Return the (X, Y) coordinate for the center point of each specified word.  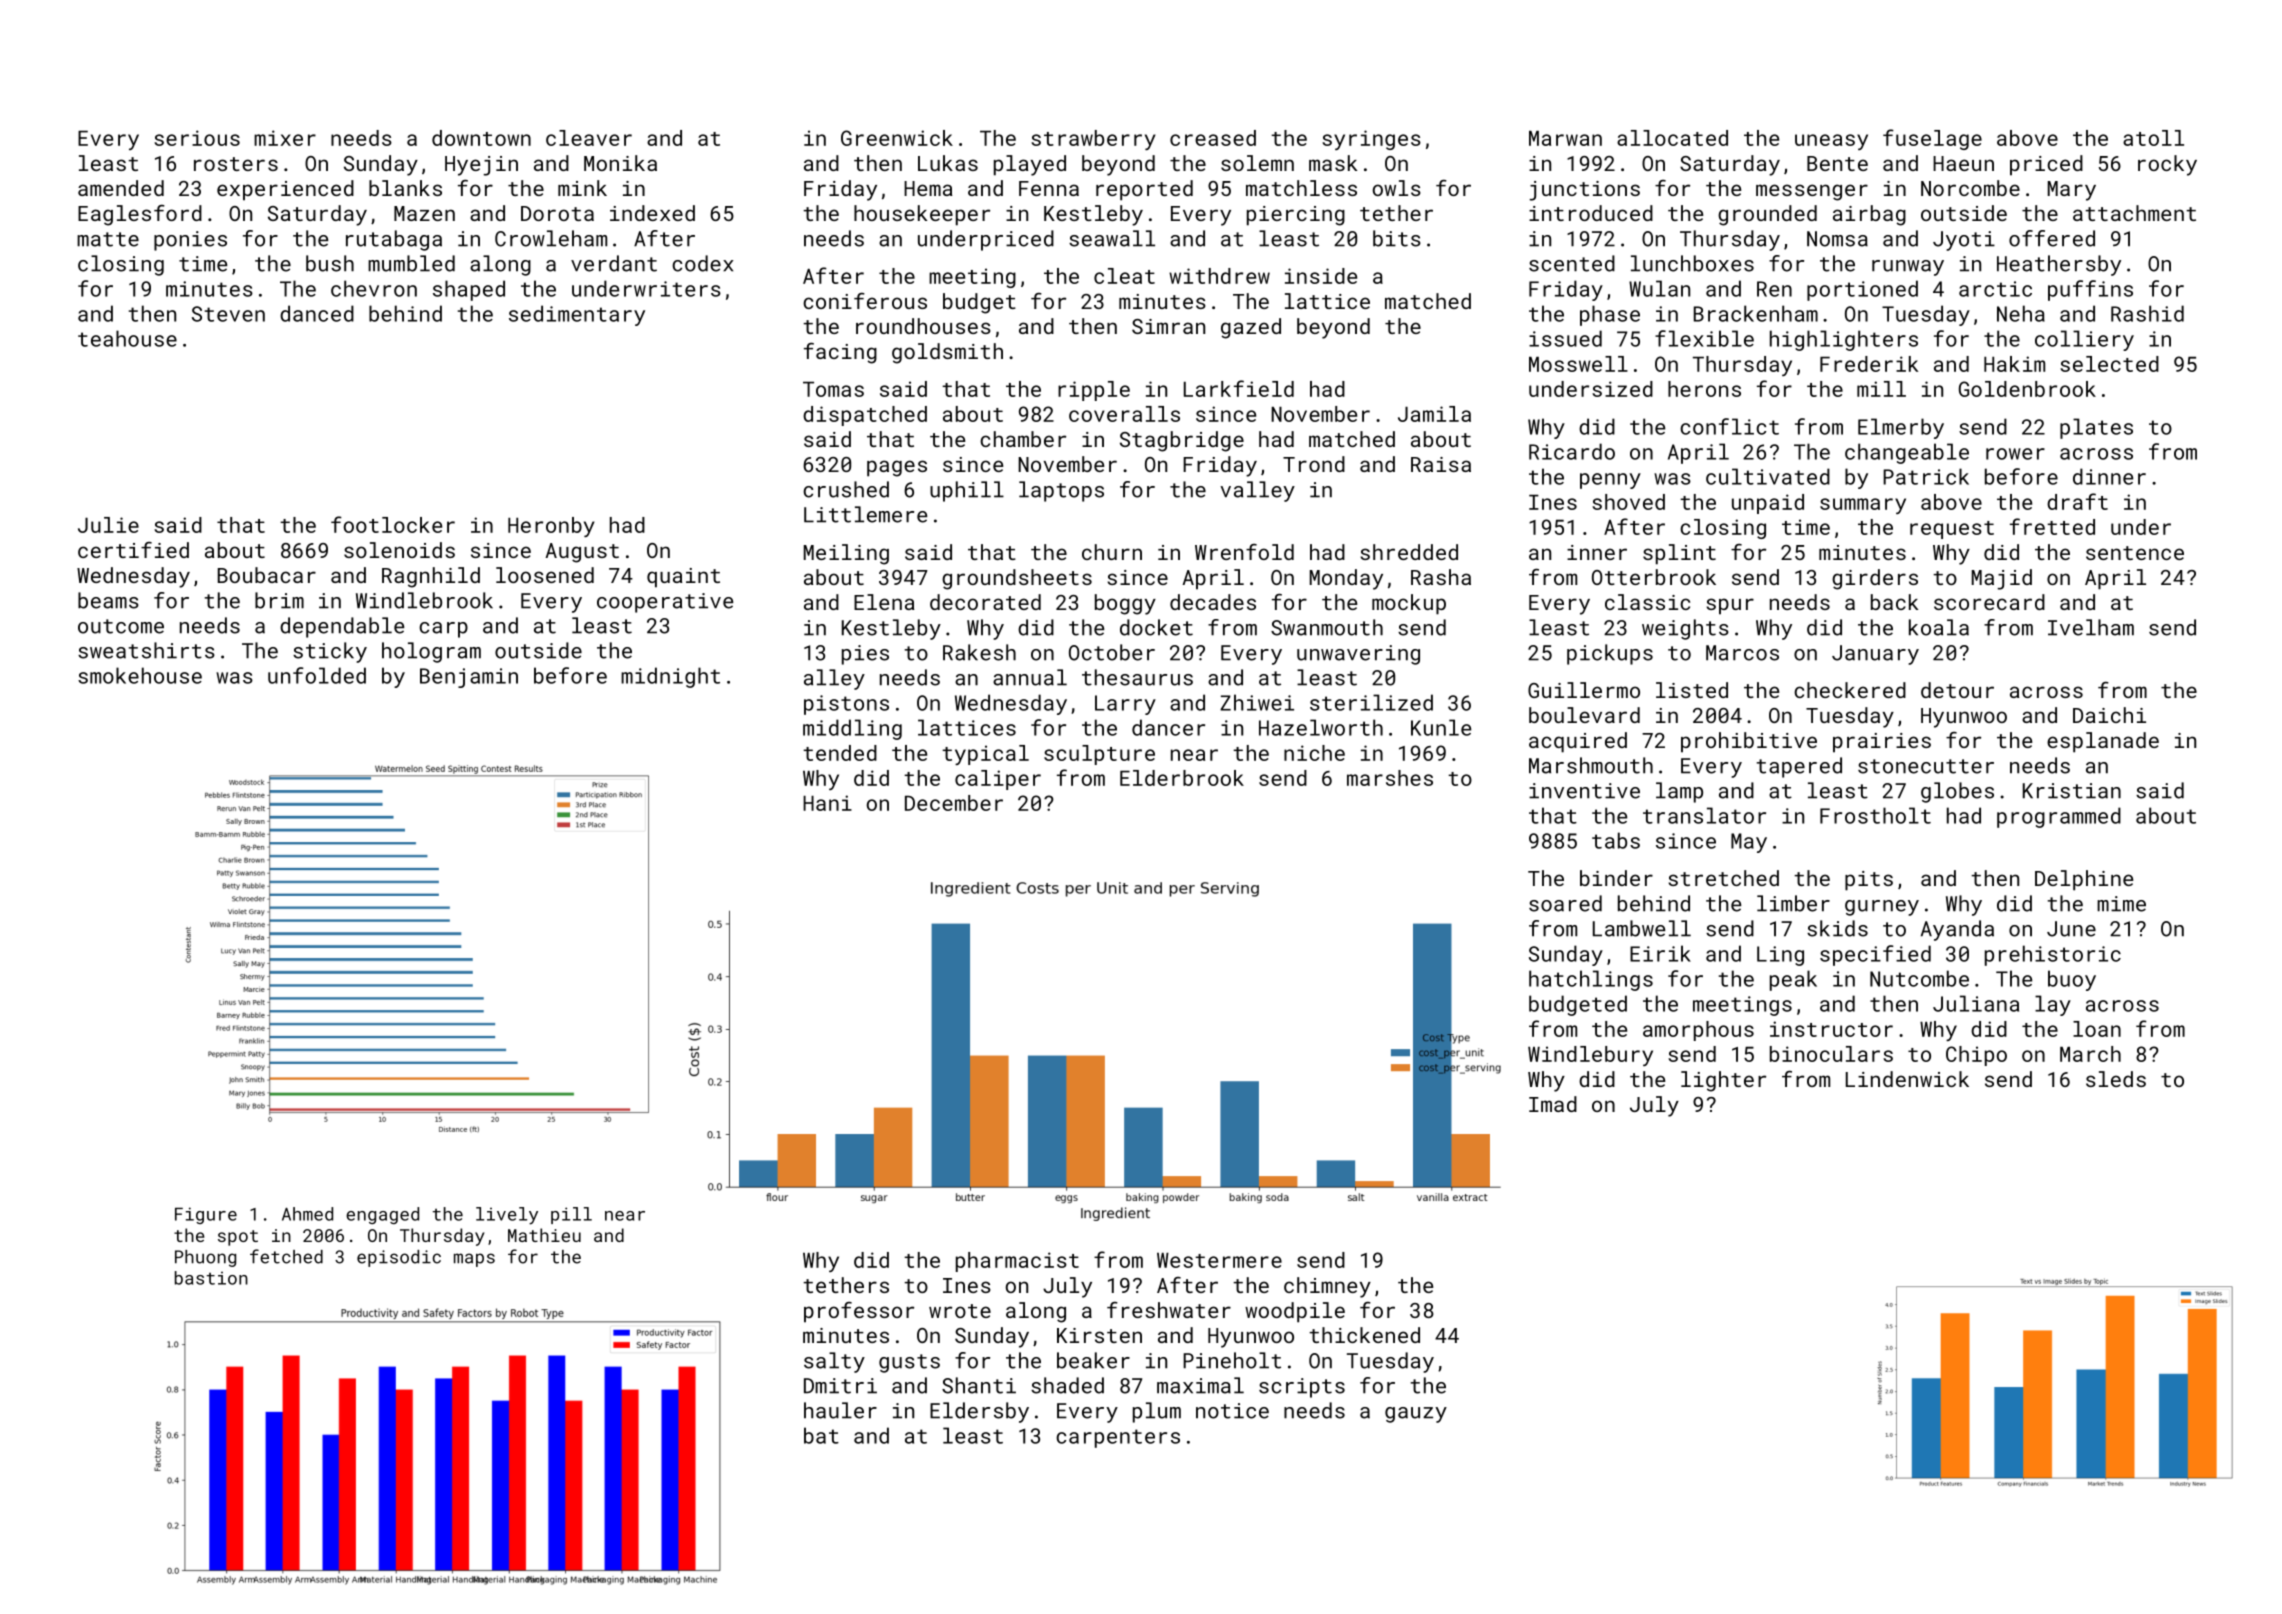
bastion (211, 1278)
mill (1881, 389)
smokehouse (140, 675)
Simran (1168, 326)
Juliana (1976, 1003)
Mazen (424, 213)
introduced (1591, 213)
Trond (1314, 464)
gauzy (1416, 1415)
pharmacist (1017, 1262)
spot (238, 1238)
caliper (998, 780)
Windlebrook (424, 600)
